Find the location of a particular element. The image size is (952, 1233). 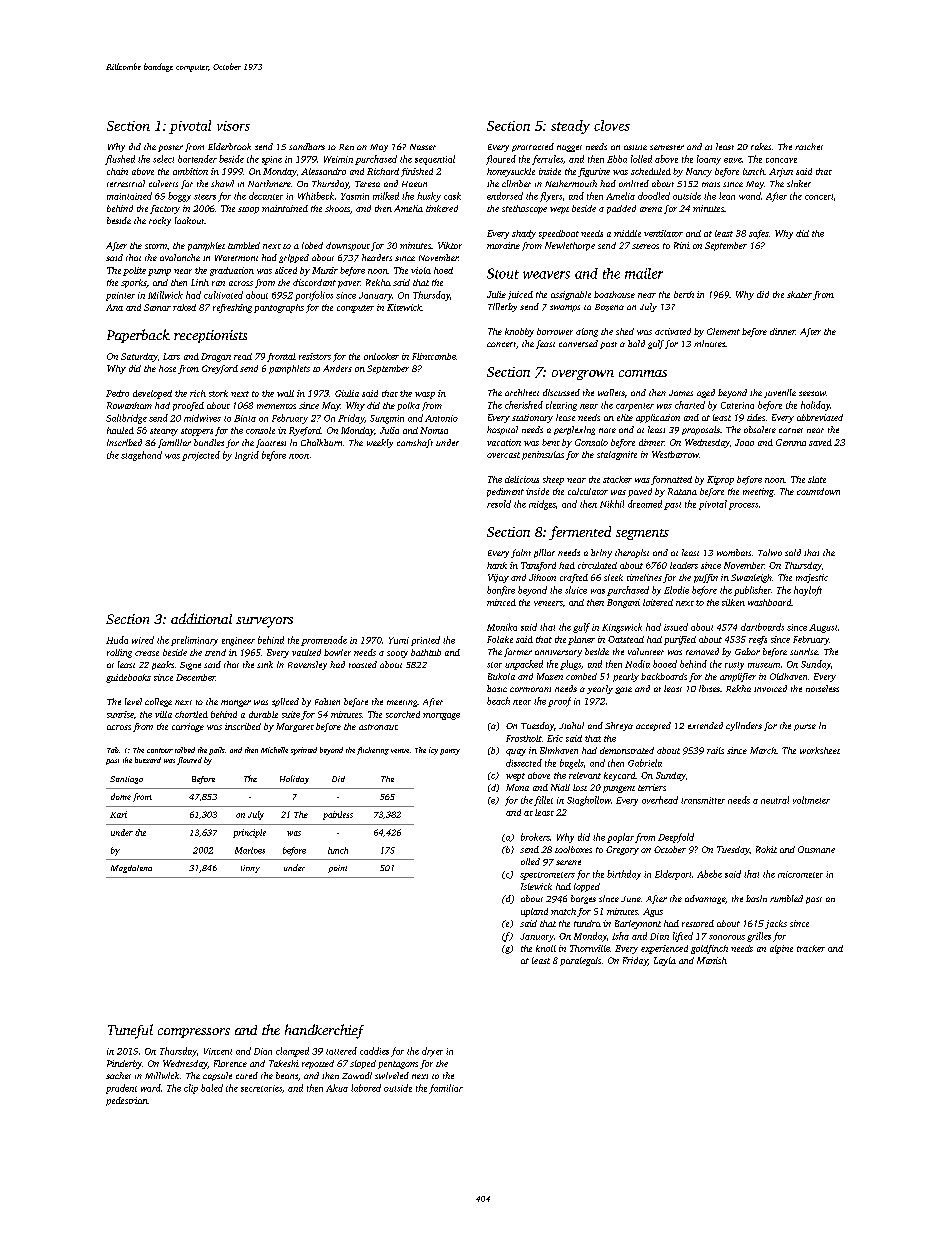

rakes is located at coordinates (761, 146).
